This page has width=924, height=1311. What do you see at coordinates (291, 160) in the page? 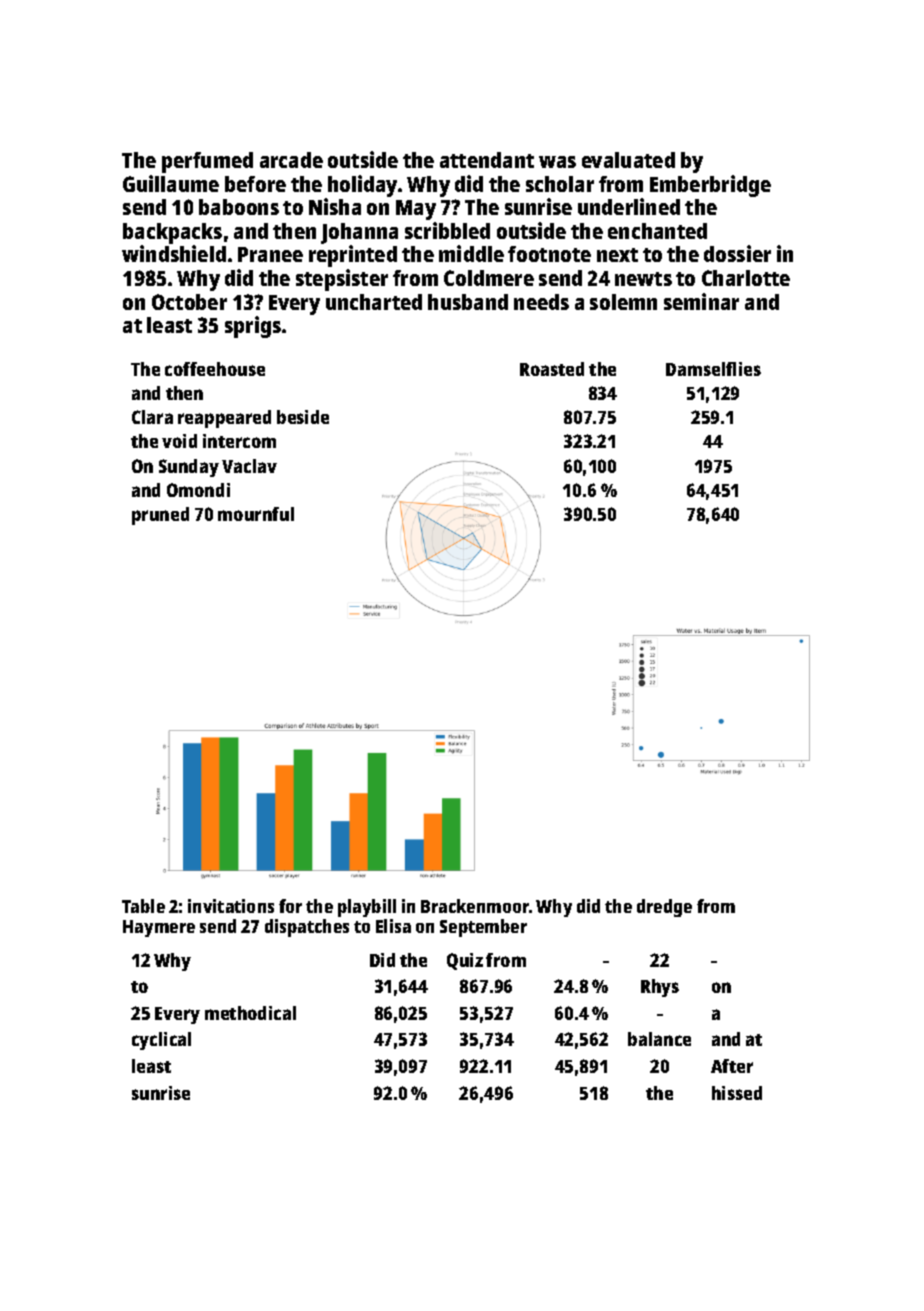
I see `arcade` at bounding box center [291, 160].
